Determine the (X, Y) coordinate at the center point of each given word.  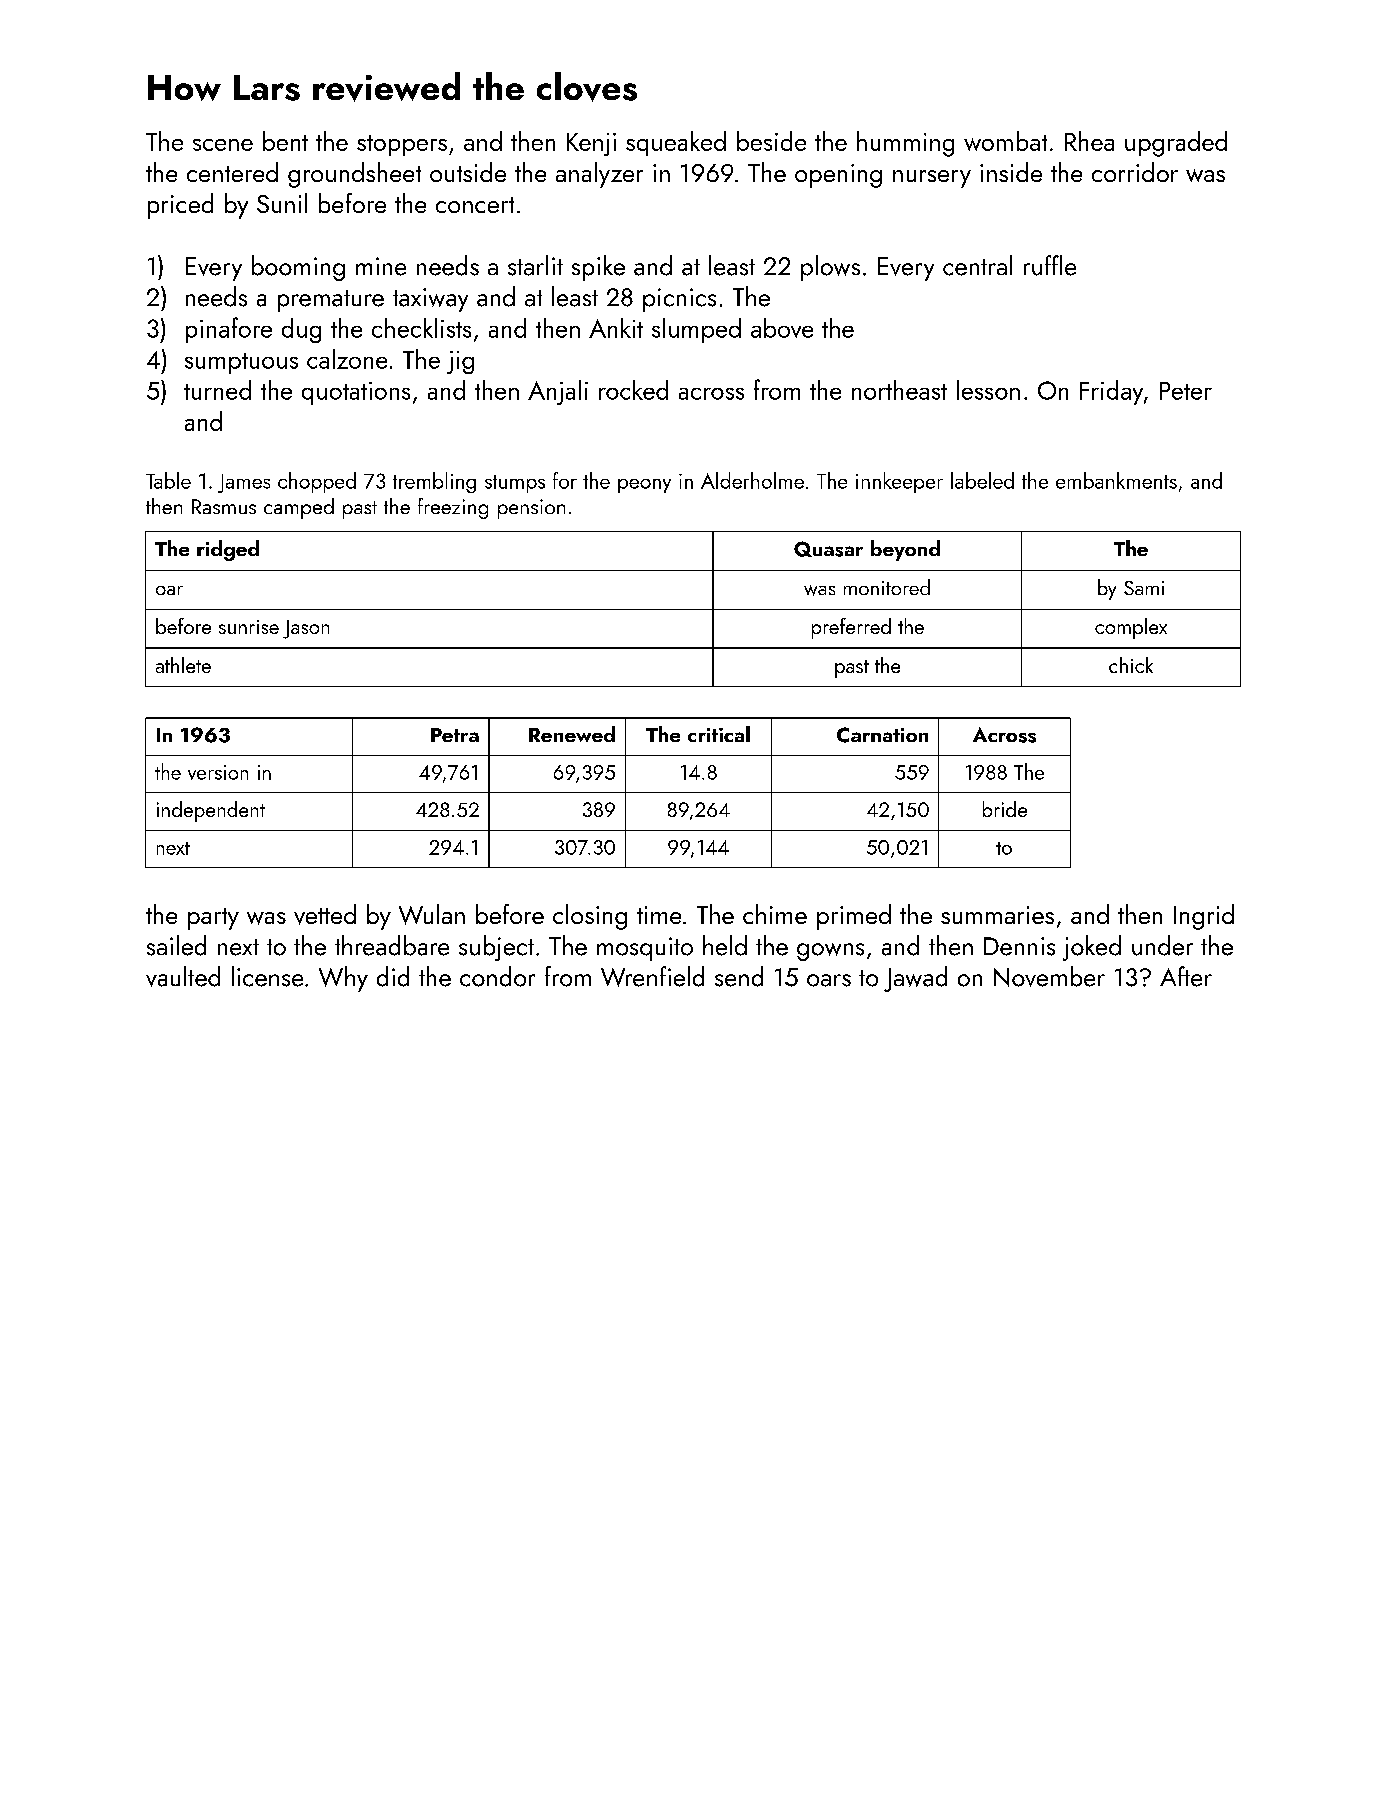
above (782, 328)
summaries (997, 915)
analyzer (599, 175)
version (218, 772)
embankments (1116, 480)
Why (343, 979)
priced (180, 206)
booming (298, 268)
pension (531, 509)
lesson (988, 390)
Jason (306, 629)
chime (775, 914)
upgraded (1176, 144)
